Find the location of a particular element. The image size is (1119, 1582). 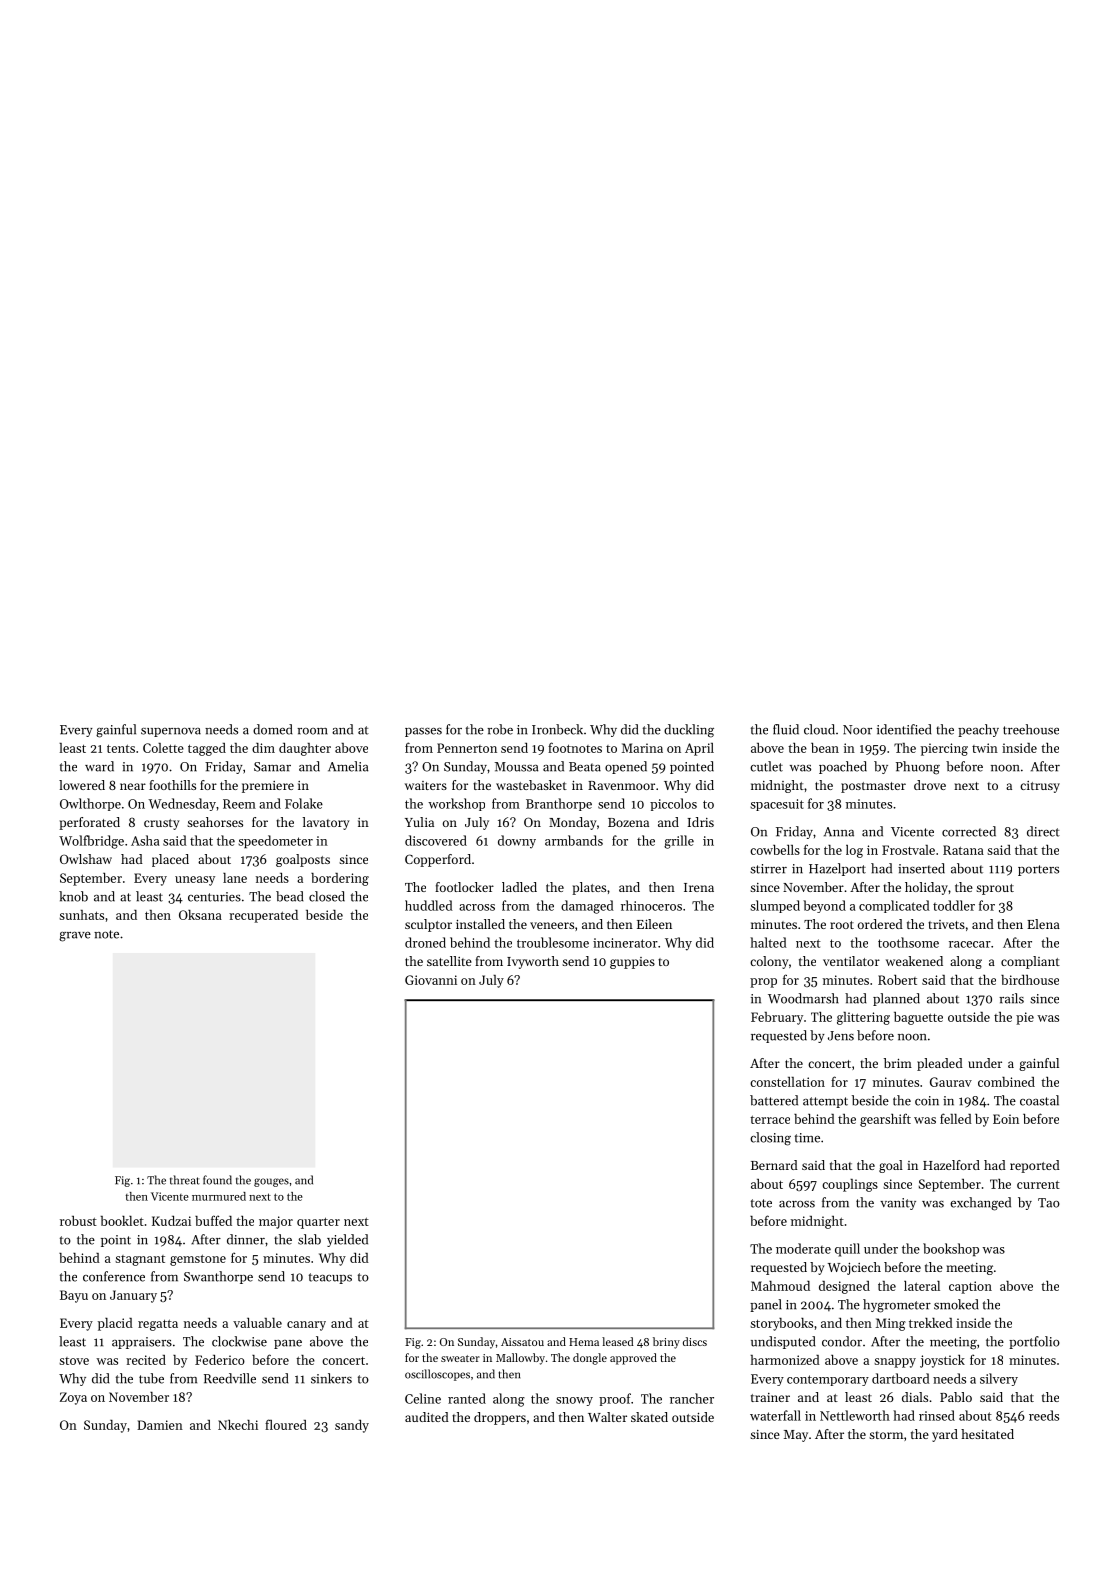

supernova is located at coordinates (171, 732).
